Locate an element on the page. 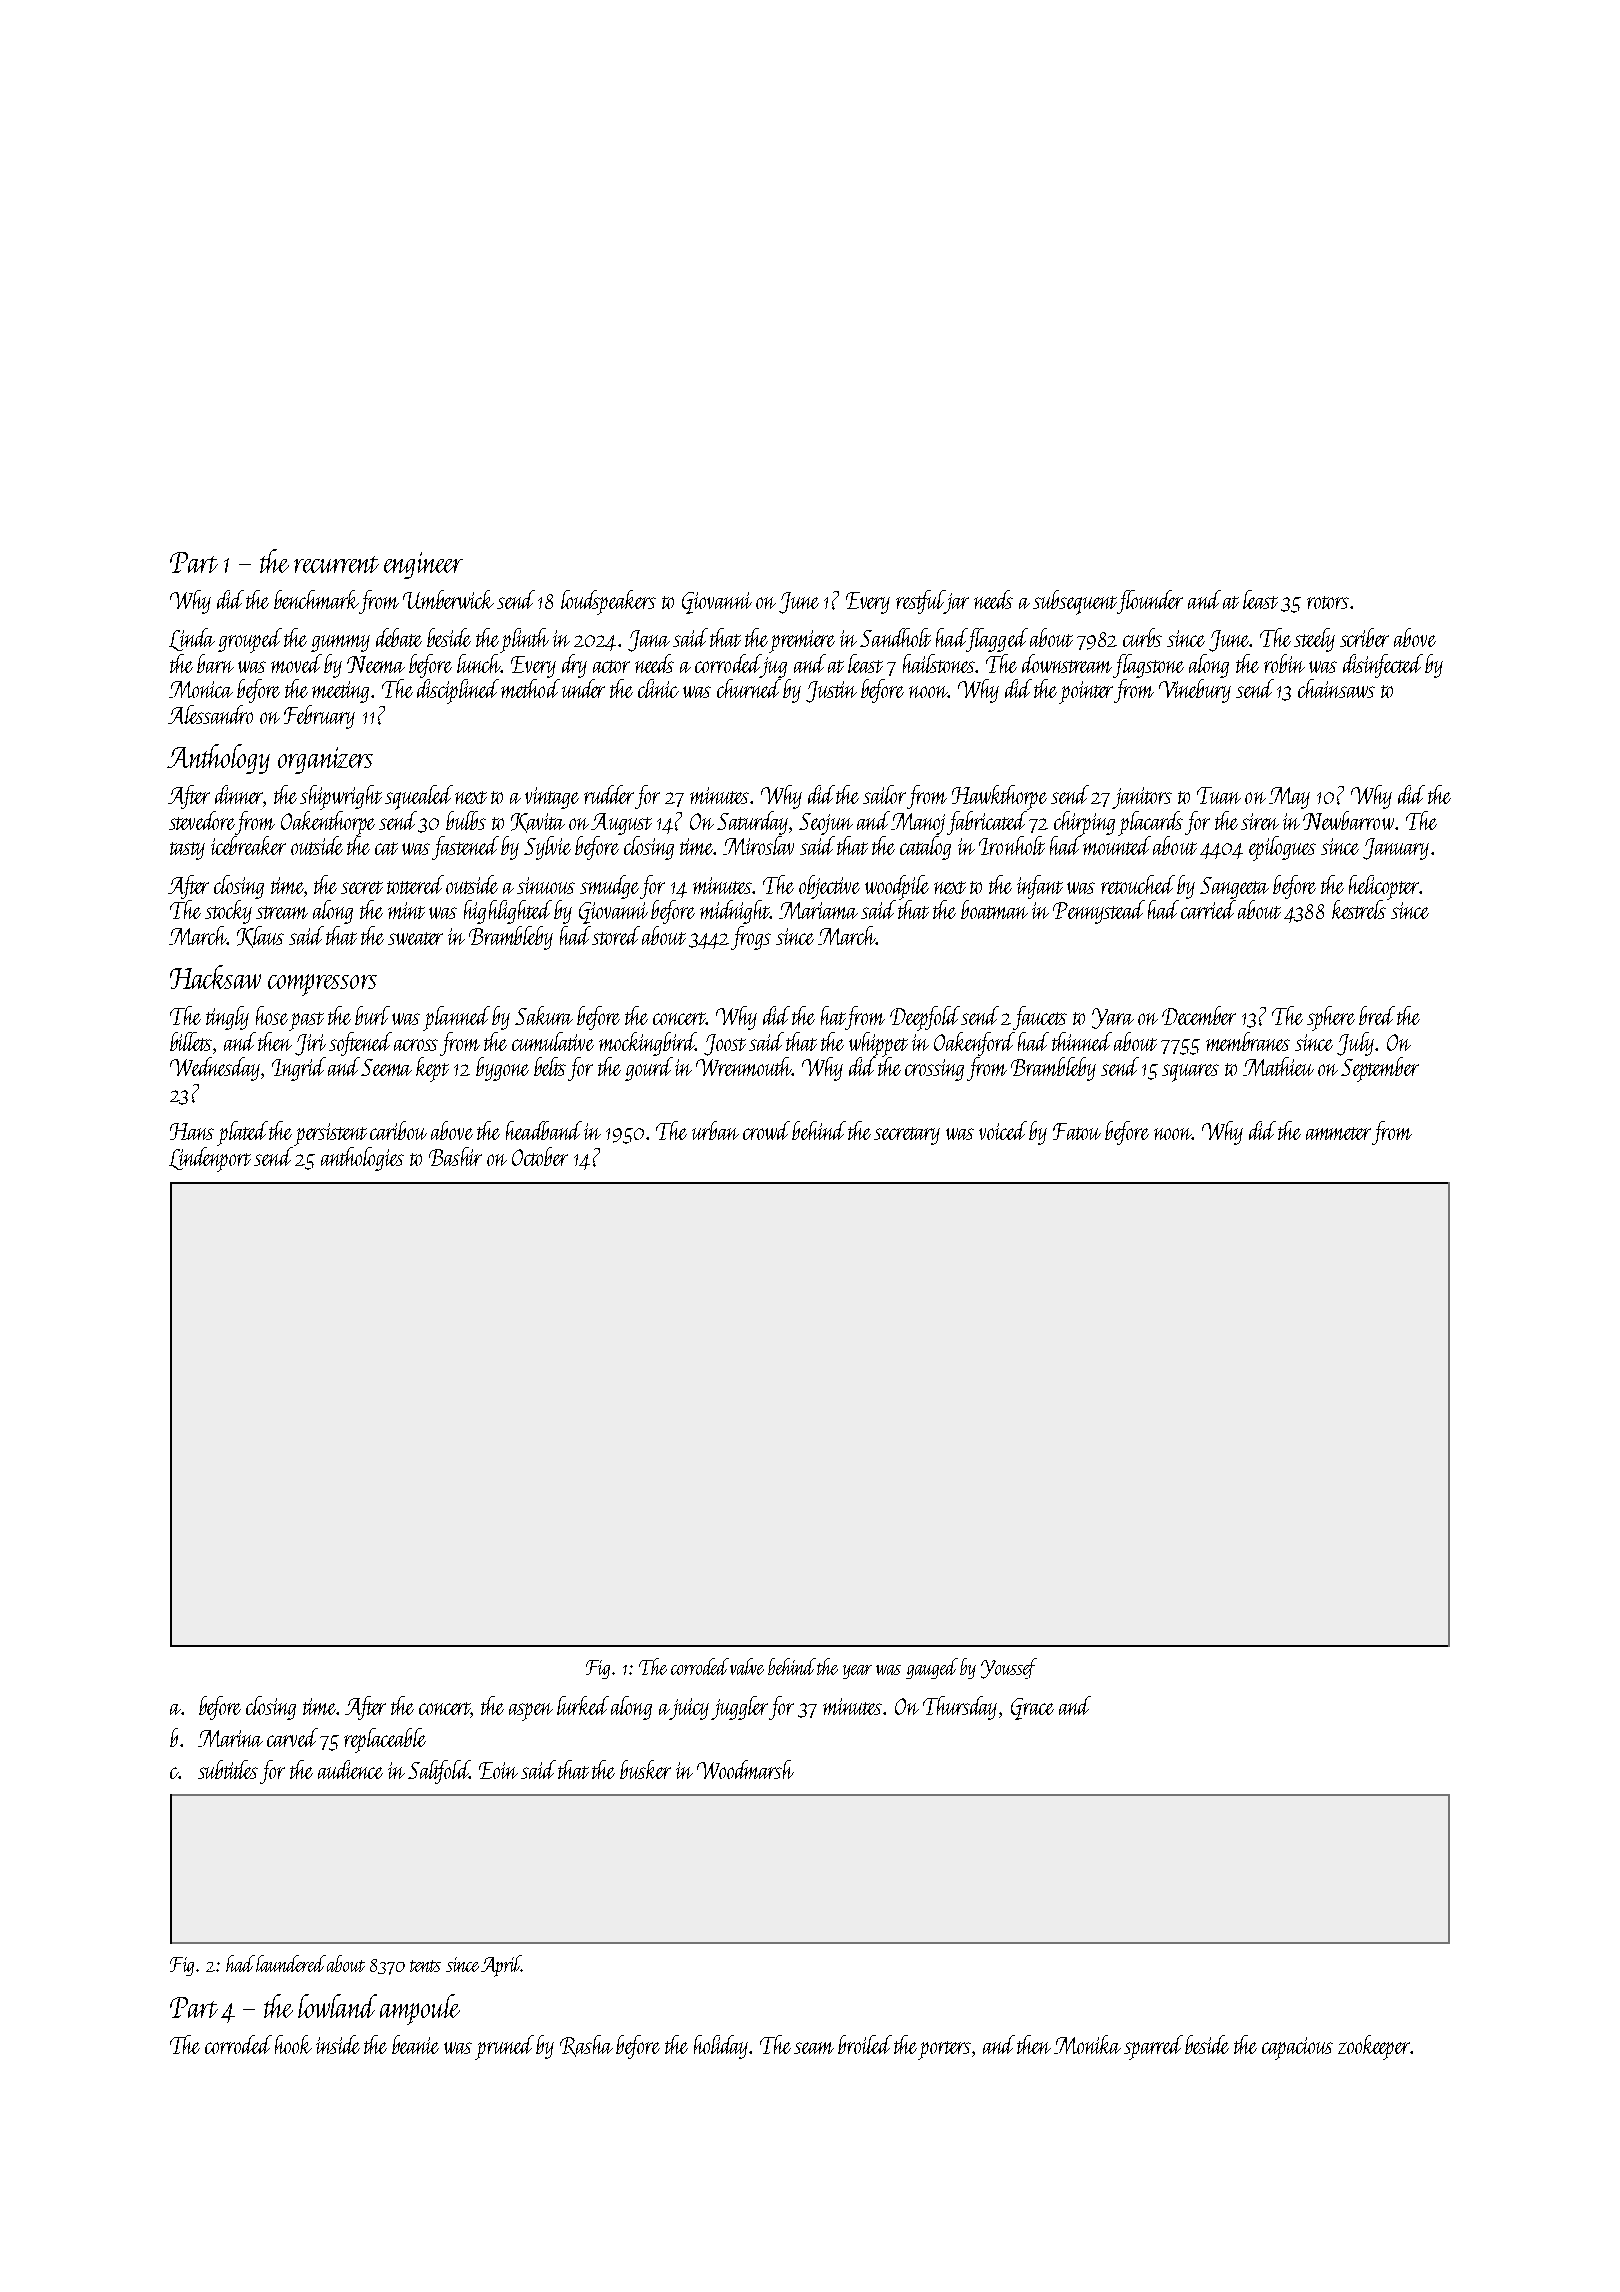 The image size is (1620, 2292). zookeeper is located at coordinates (1374, 2047).
